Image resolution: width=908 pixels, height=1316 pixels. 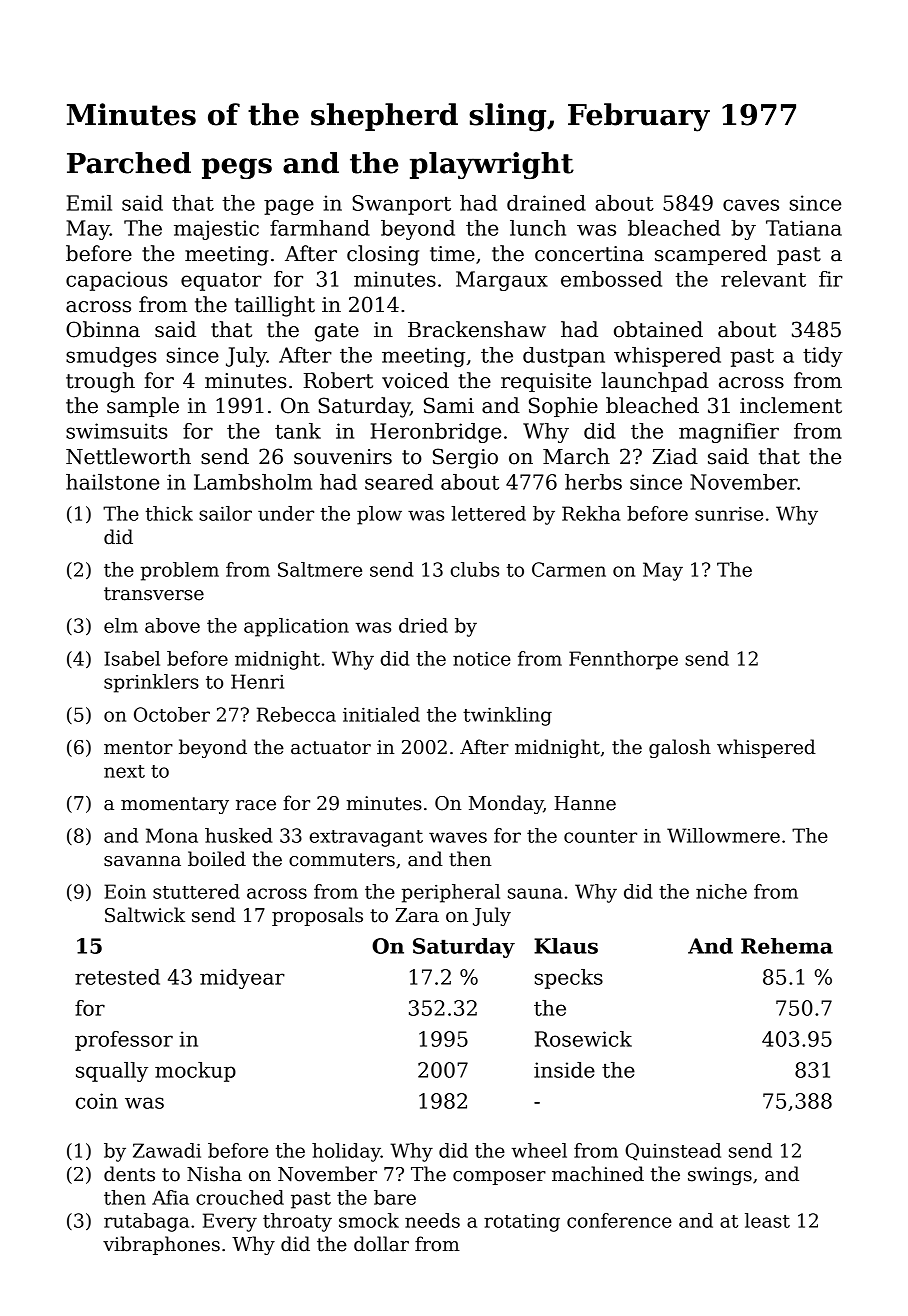 What do you see at coordinates (569, 569) in the image?
I see `Carmen` at bounding box center [569, 569].
